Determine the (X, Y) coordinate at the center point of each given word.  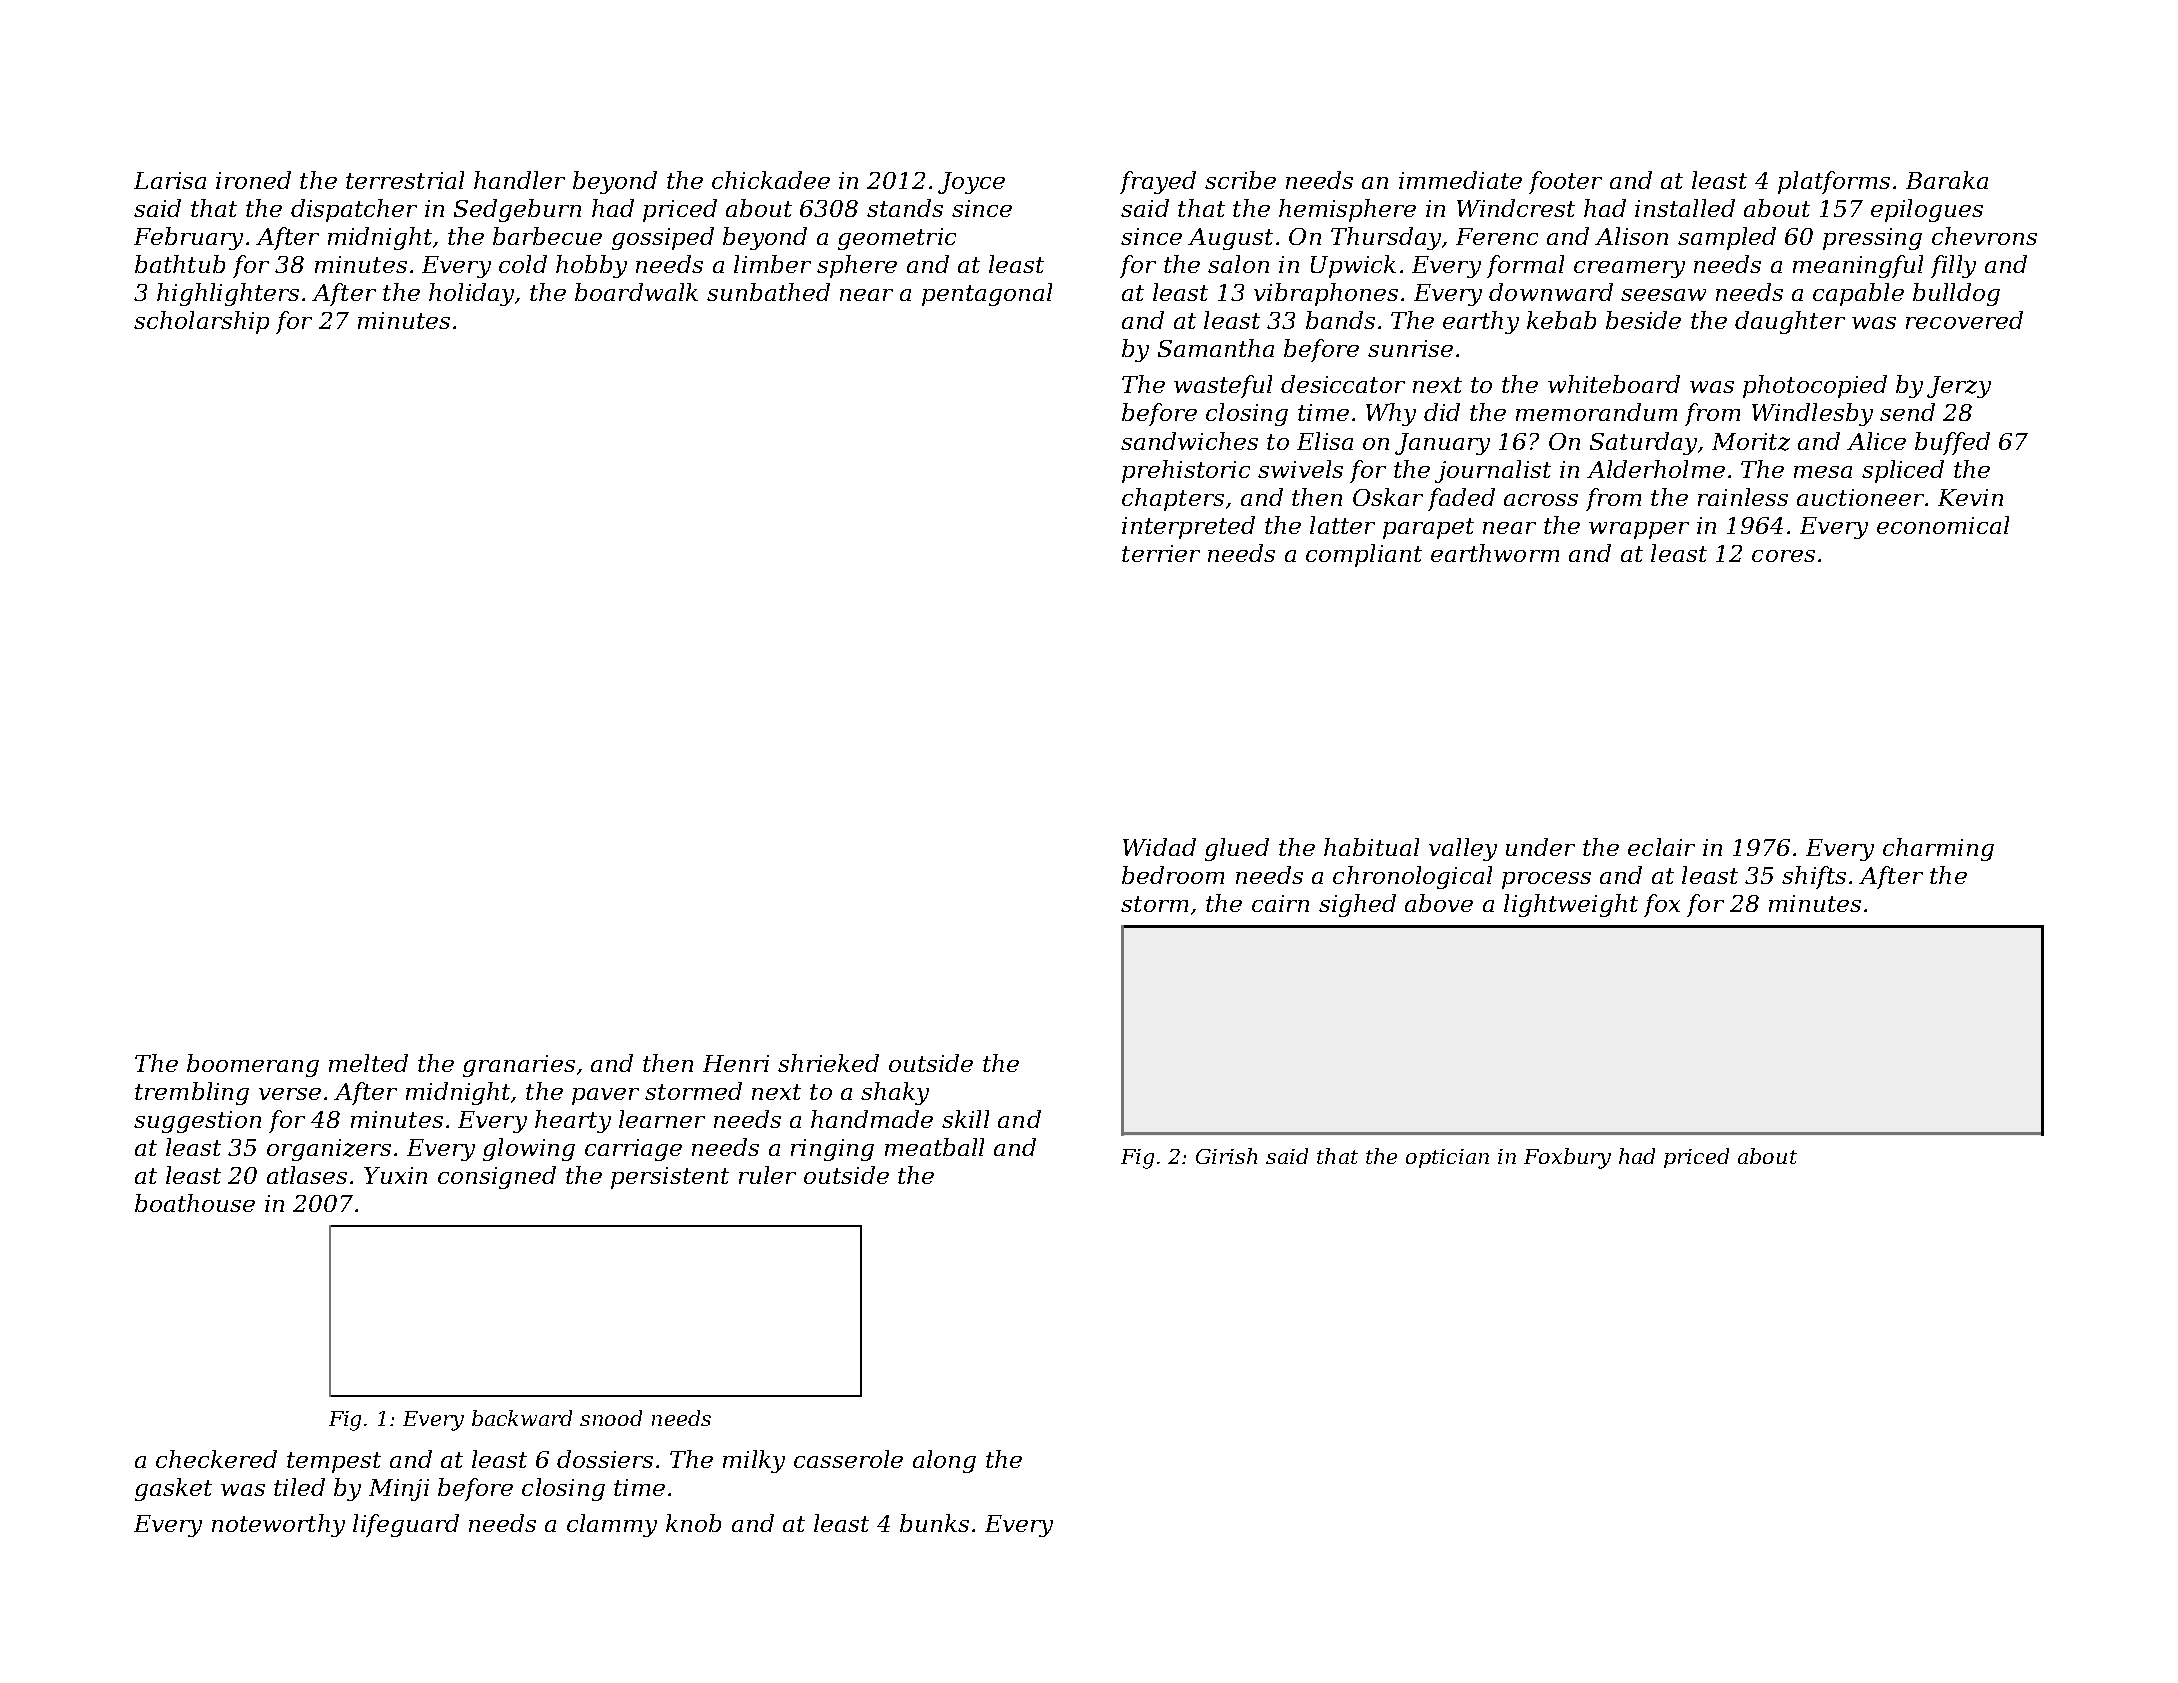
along (944, 1461)
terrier (1161, 553)
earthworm (1495, 553)
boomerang (253, 1065)
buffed (1952, 443)
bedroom (1173, 875)
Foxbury (1567, 1158)
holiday (471, 294)
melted (368, 1063)
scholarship (201, 322)
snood (611, 1418)
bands (1340, 320)
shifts (1814, 877)
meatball (934, 1147)
